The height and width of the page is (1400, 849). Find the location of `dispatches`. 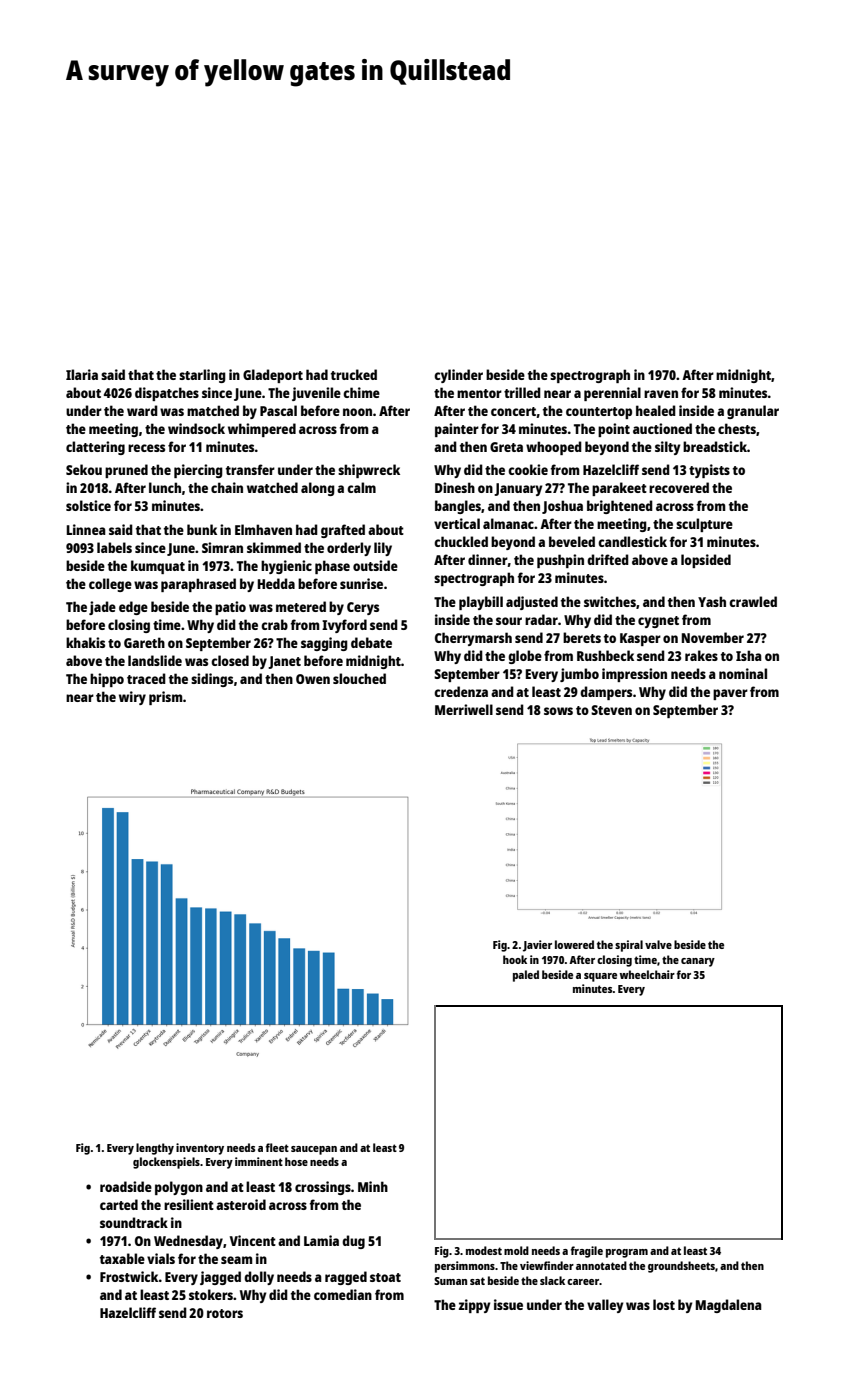

dispatches is located at coordinates (167, 394).
